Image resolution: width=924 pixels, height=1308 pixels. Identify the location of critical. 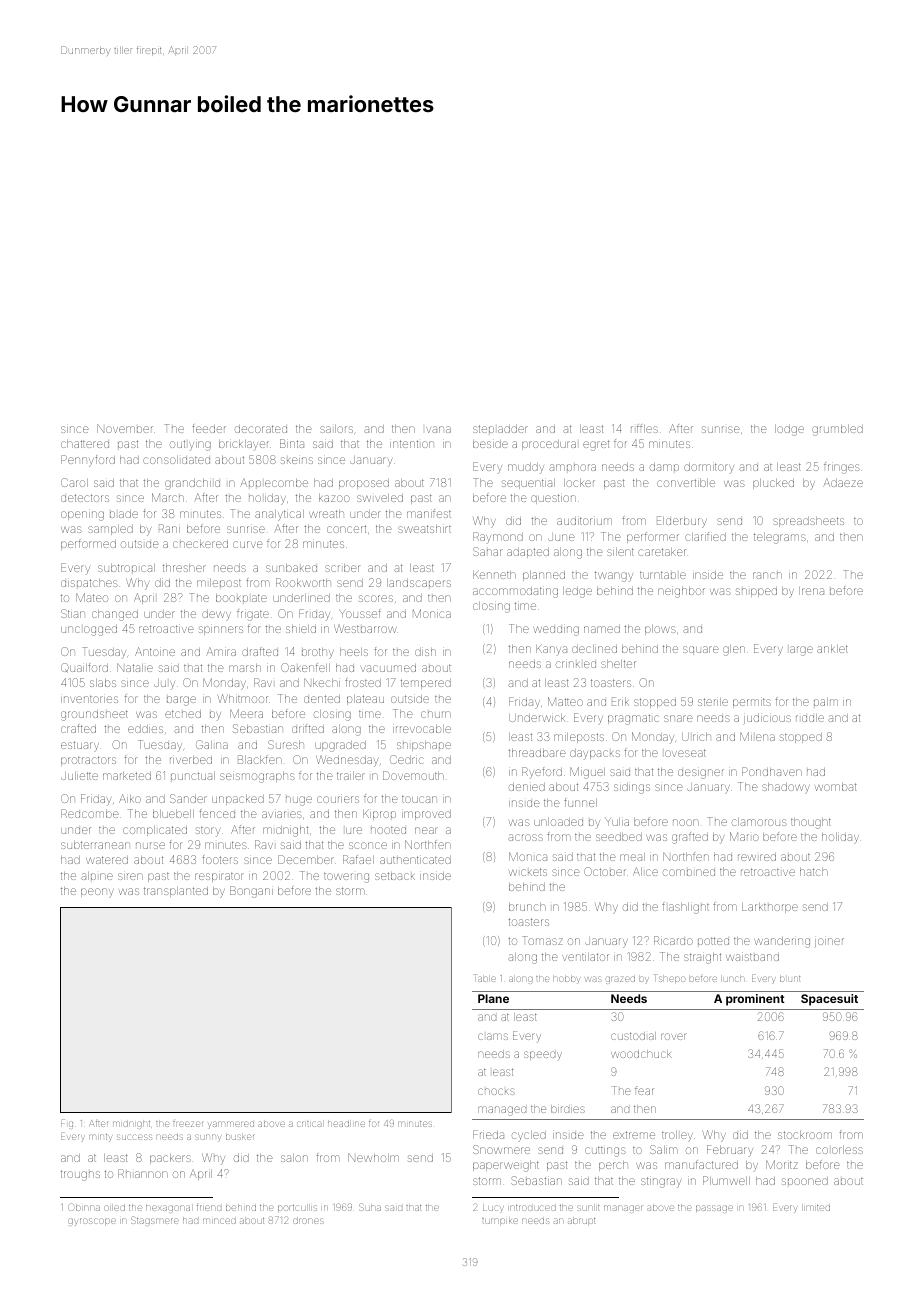
(309, 1124).
